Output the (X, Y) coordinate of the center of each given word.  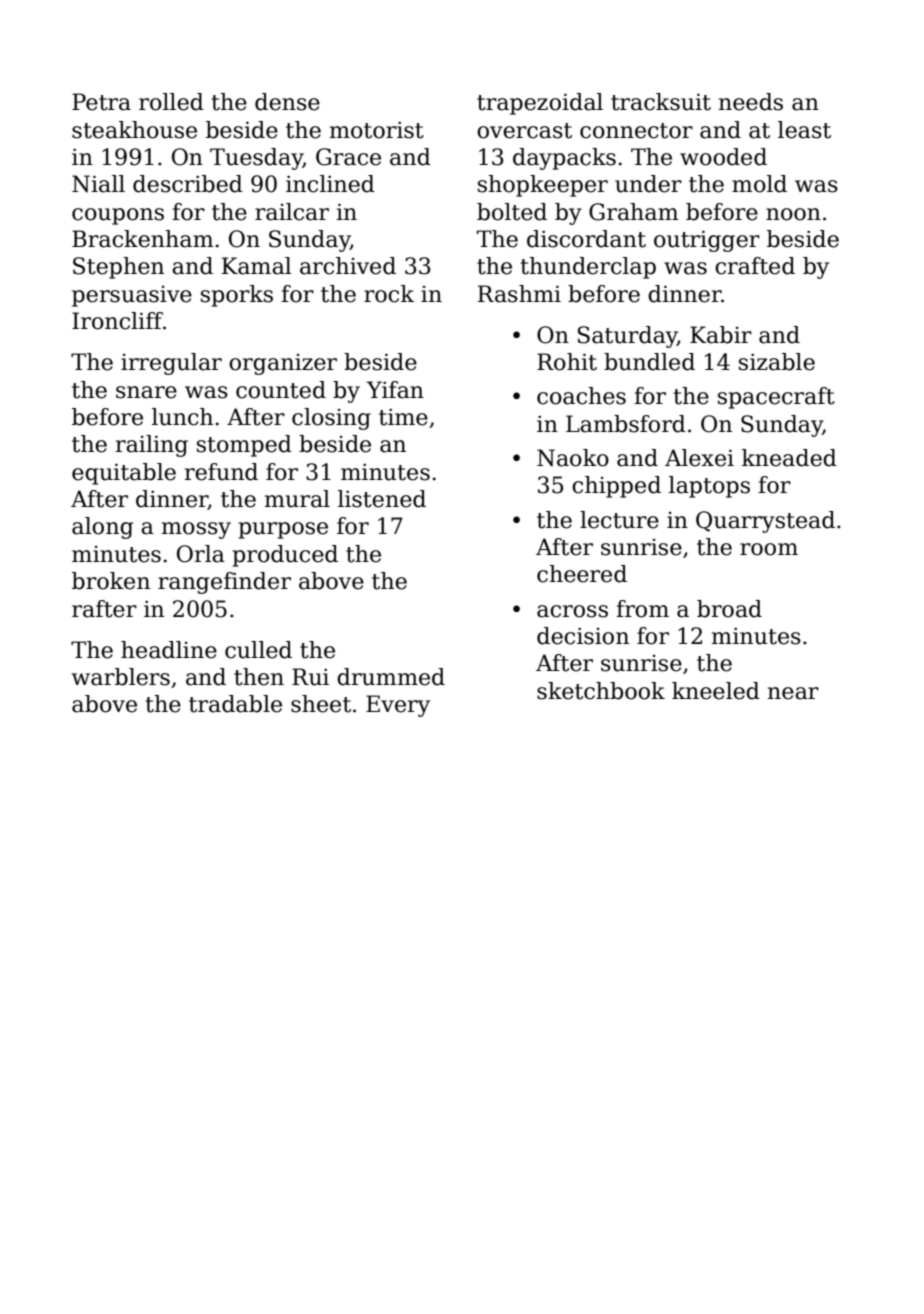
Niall (98, 184)
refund (221, 472)
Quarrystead (765, 522)
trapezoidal (540, 104)
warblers (121, 677)
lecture (619, 520)
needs (751, 102)
